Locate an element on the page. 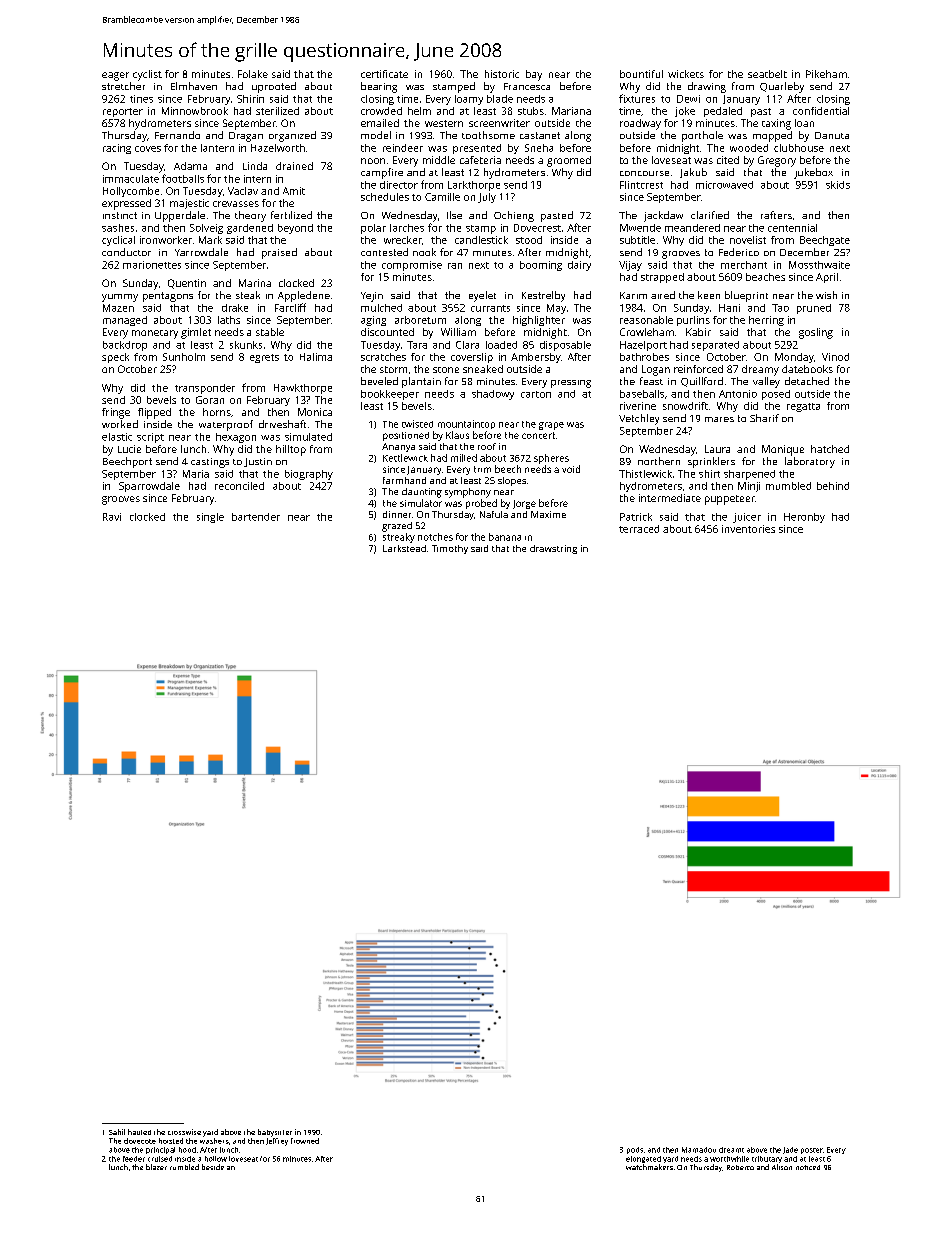  pods is located at coordinates (635, 1150).
